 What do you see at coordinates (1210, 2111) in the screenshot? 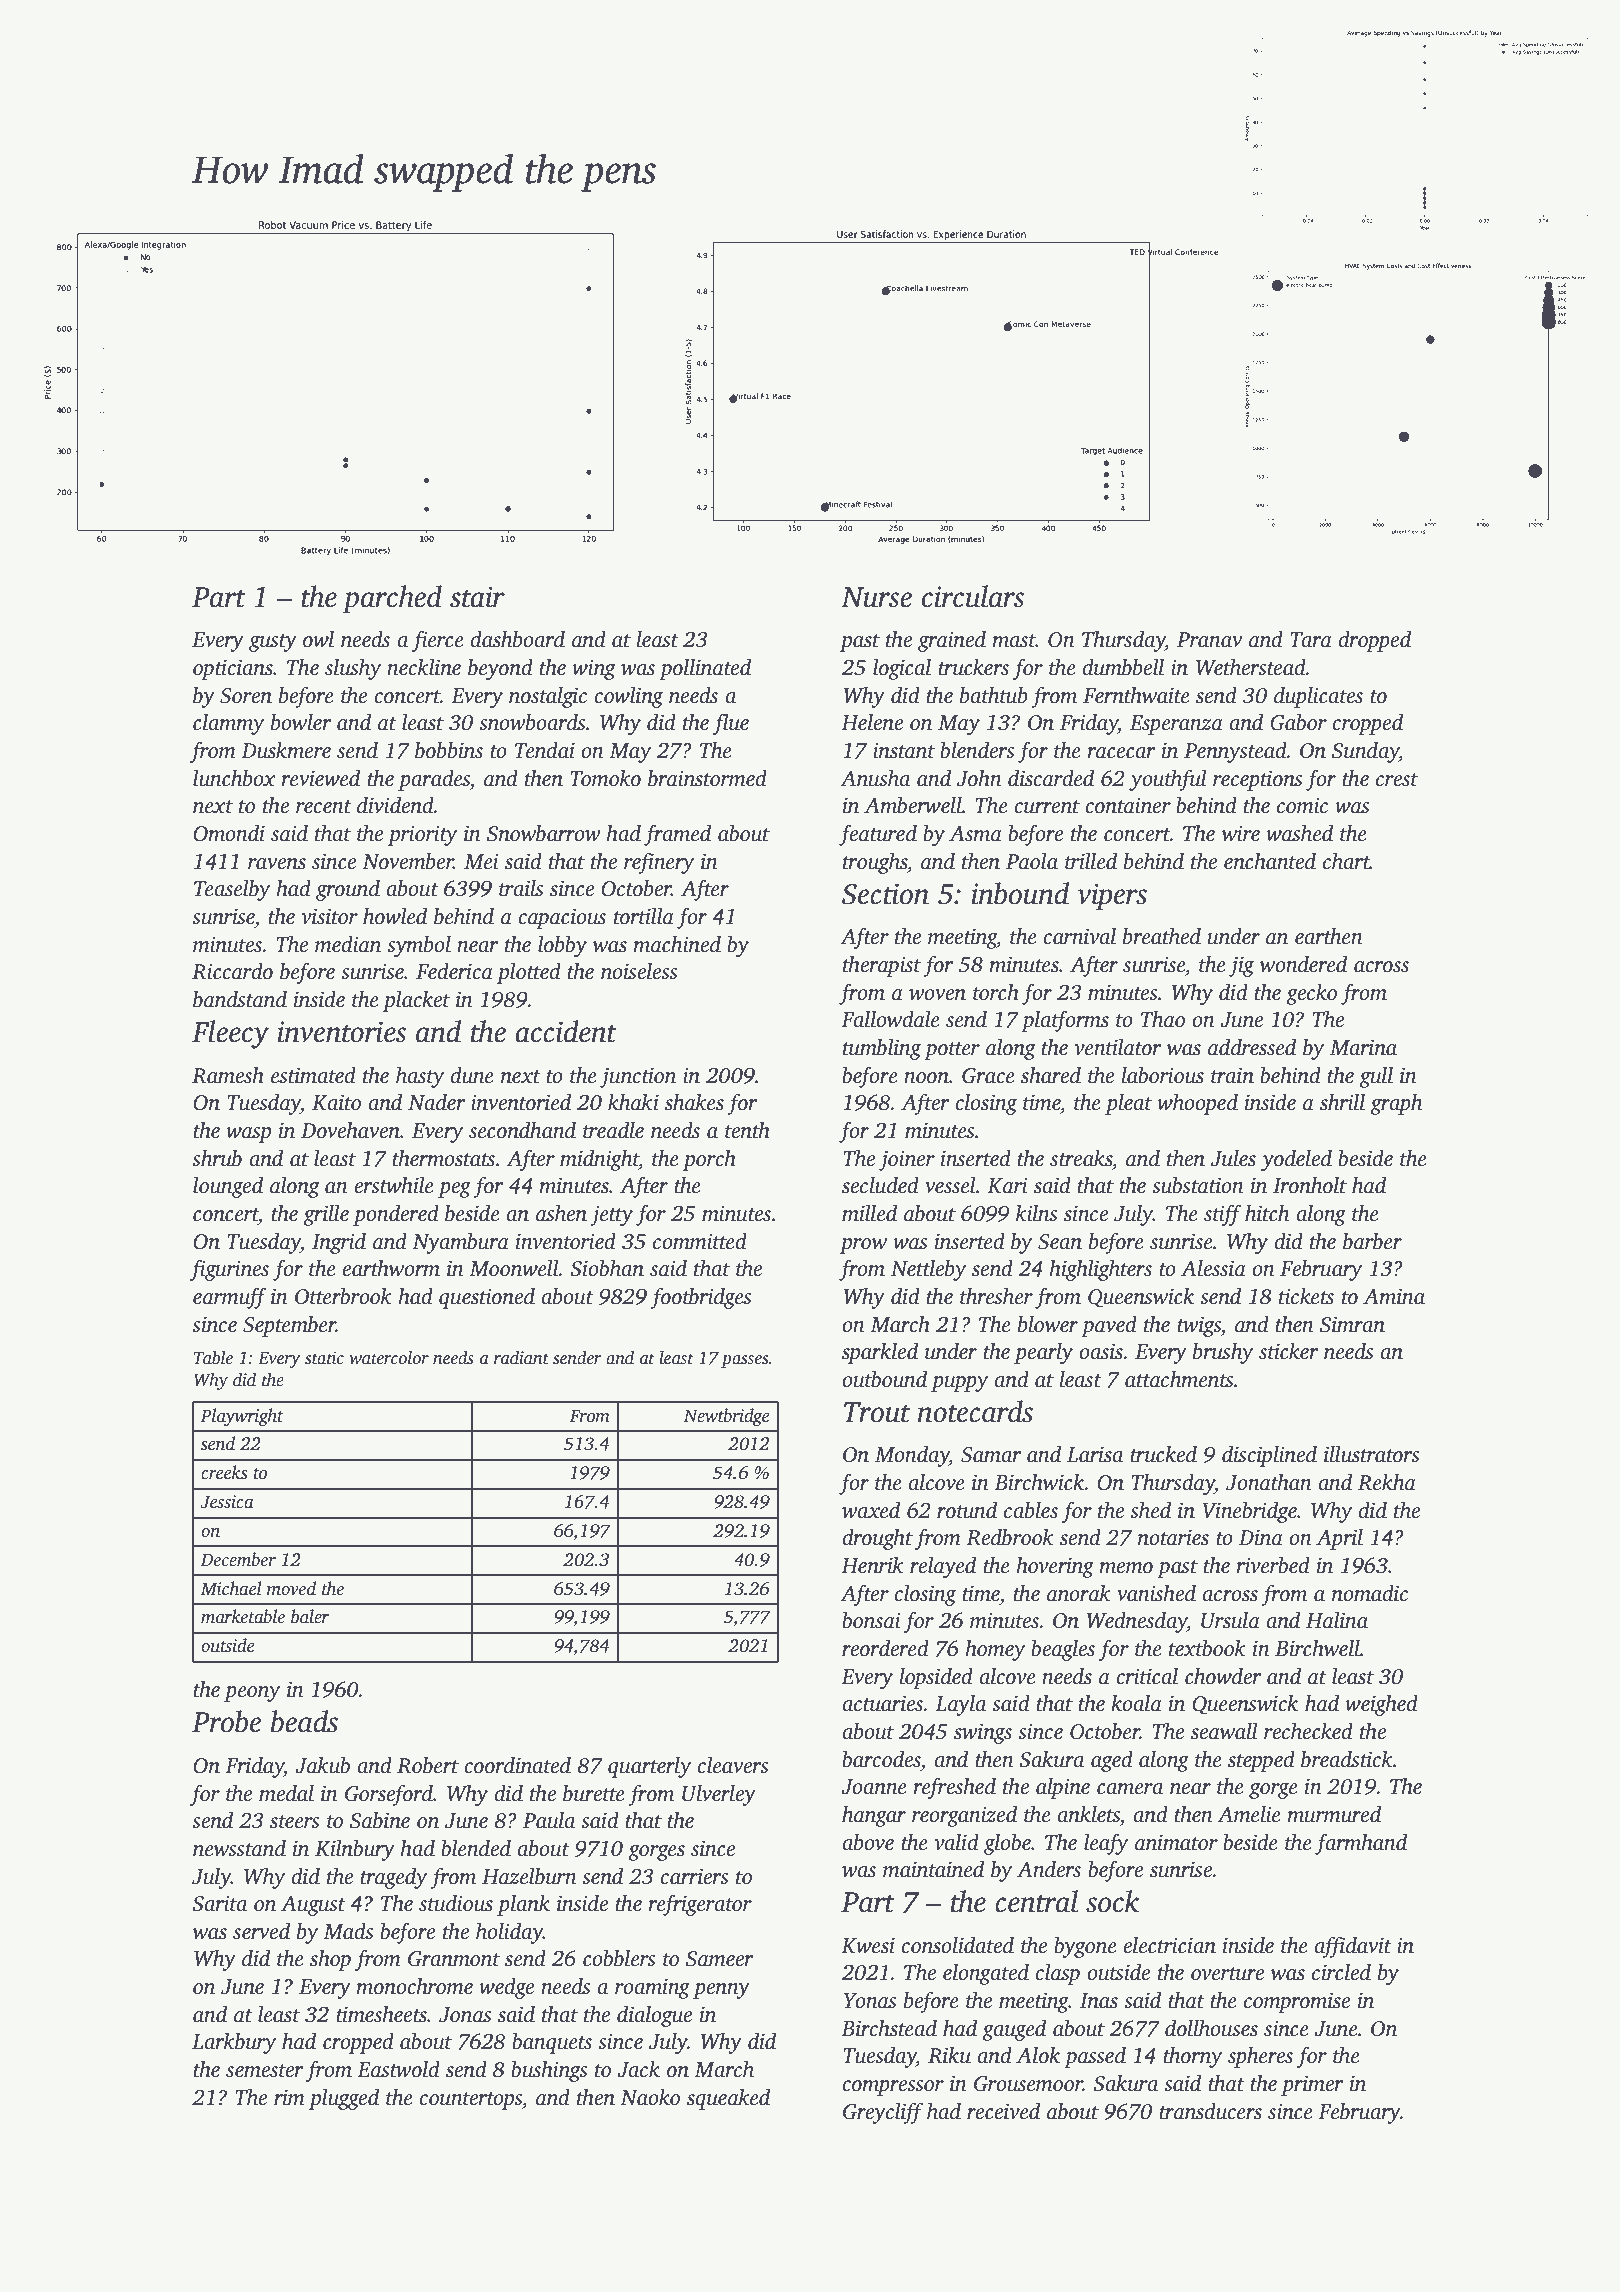
I see `transducers` at bounding box center [1210, 2111].
